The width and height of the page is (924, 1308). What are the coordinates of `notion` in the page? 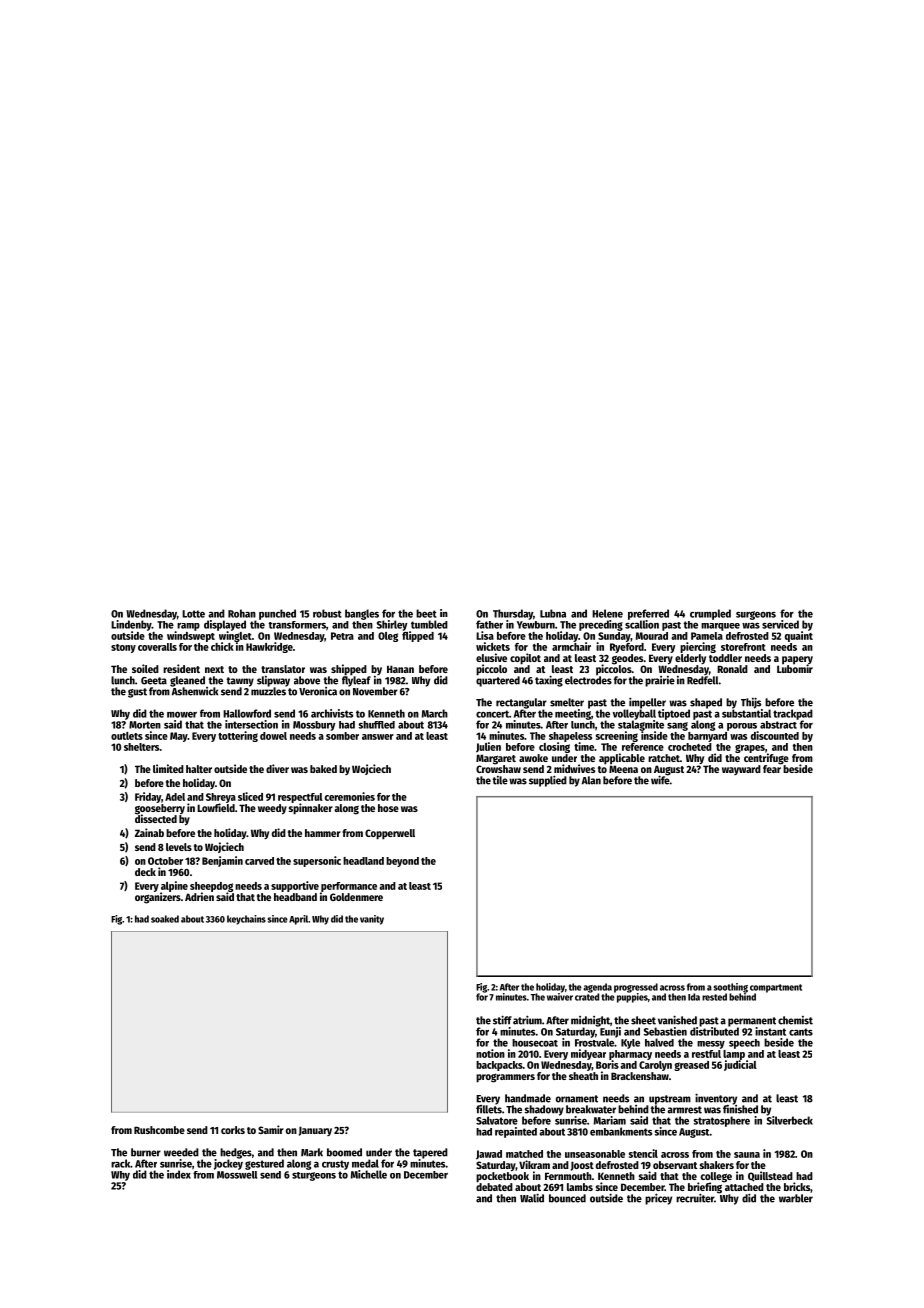 It's located at (490, 1053).
